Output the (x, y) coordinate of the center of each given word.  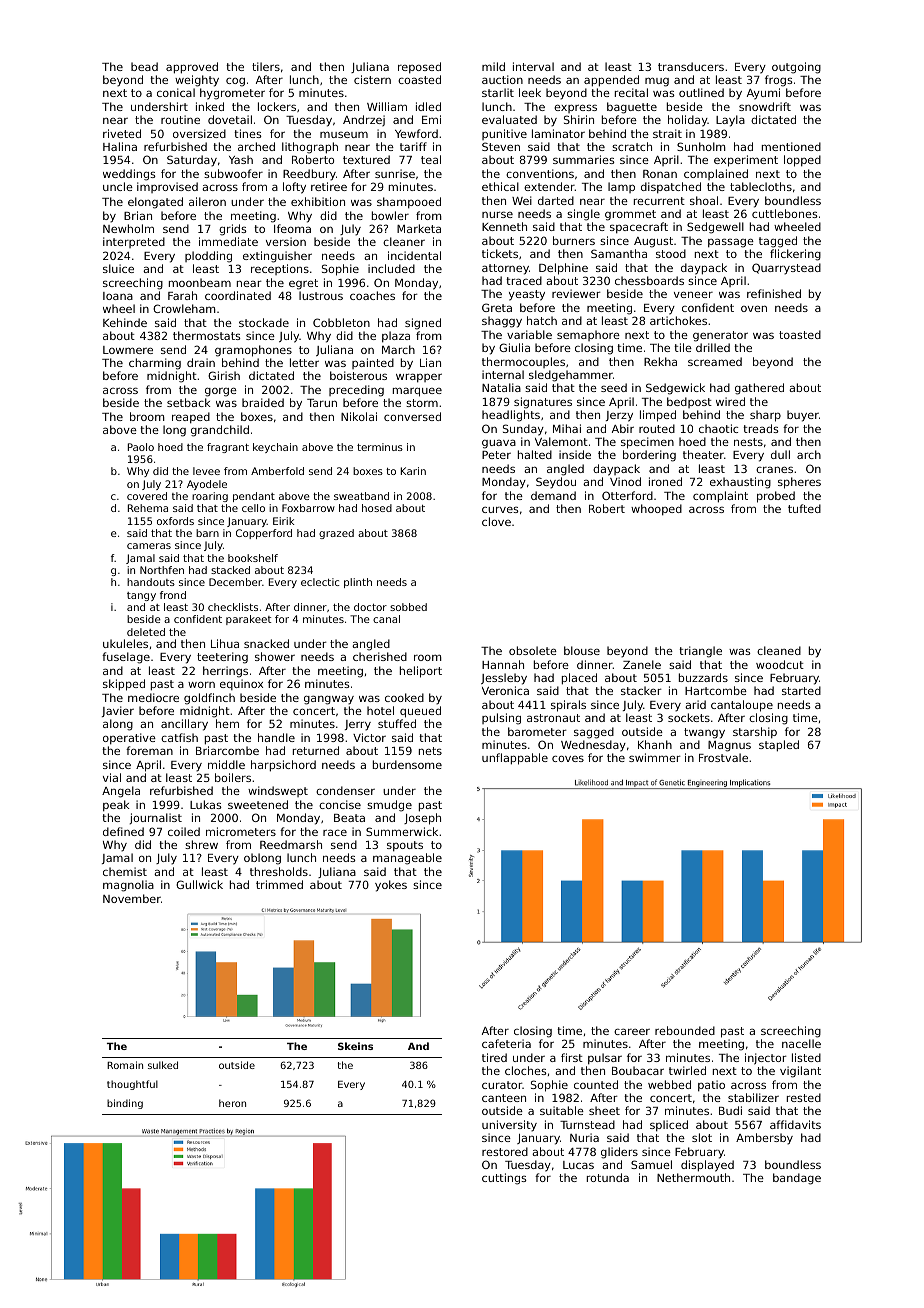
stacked (230, 570)
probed (776, 497)
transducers (691, 66)
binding (125, 1104)
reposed (419, 68)
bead (144, 66)
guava (499, 444)
